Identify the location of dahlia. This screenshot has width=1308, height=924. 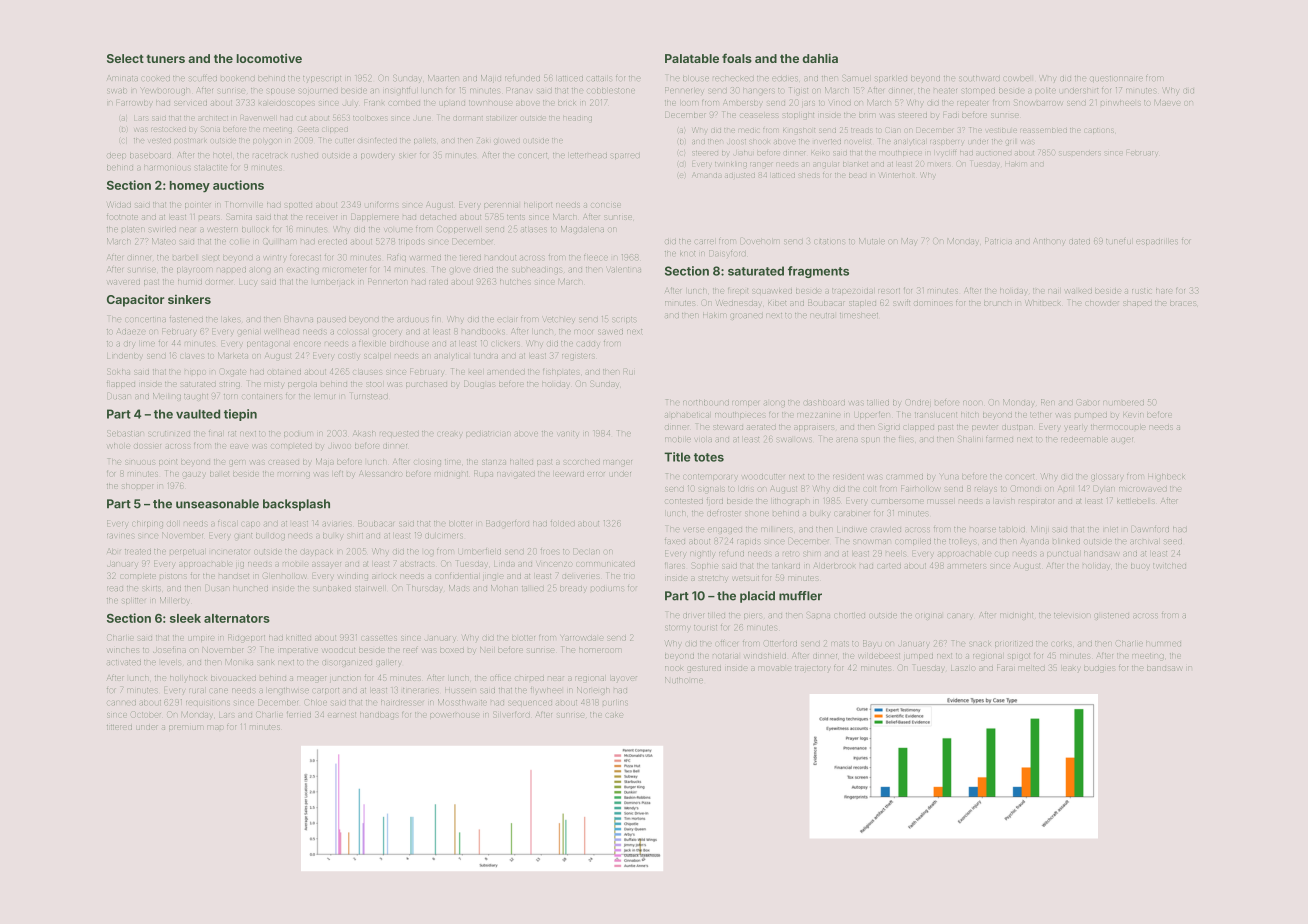
(820, 58).
